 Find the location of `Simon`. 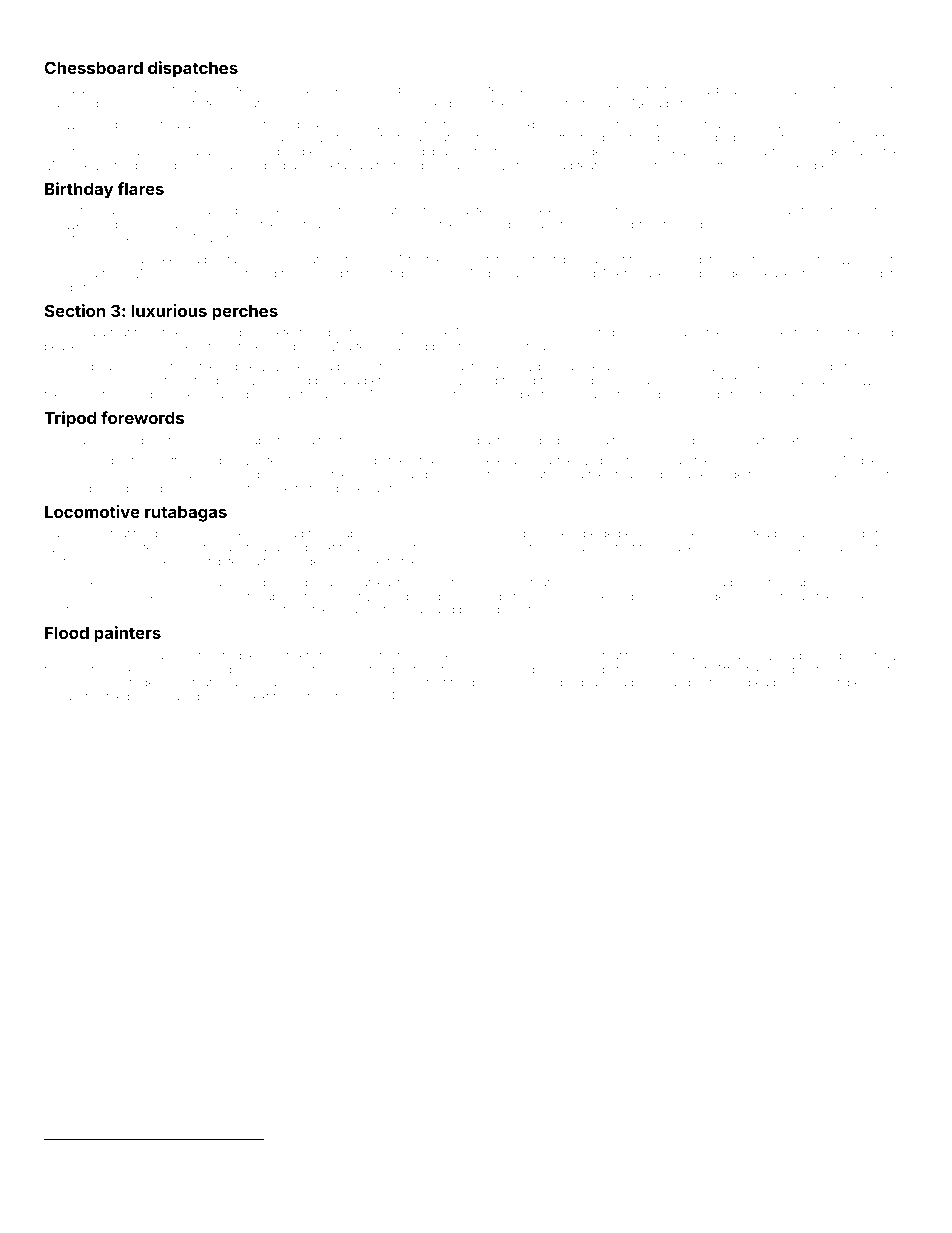

Simon is located at coordinates (871, 124).
